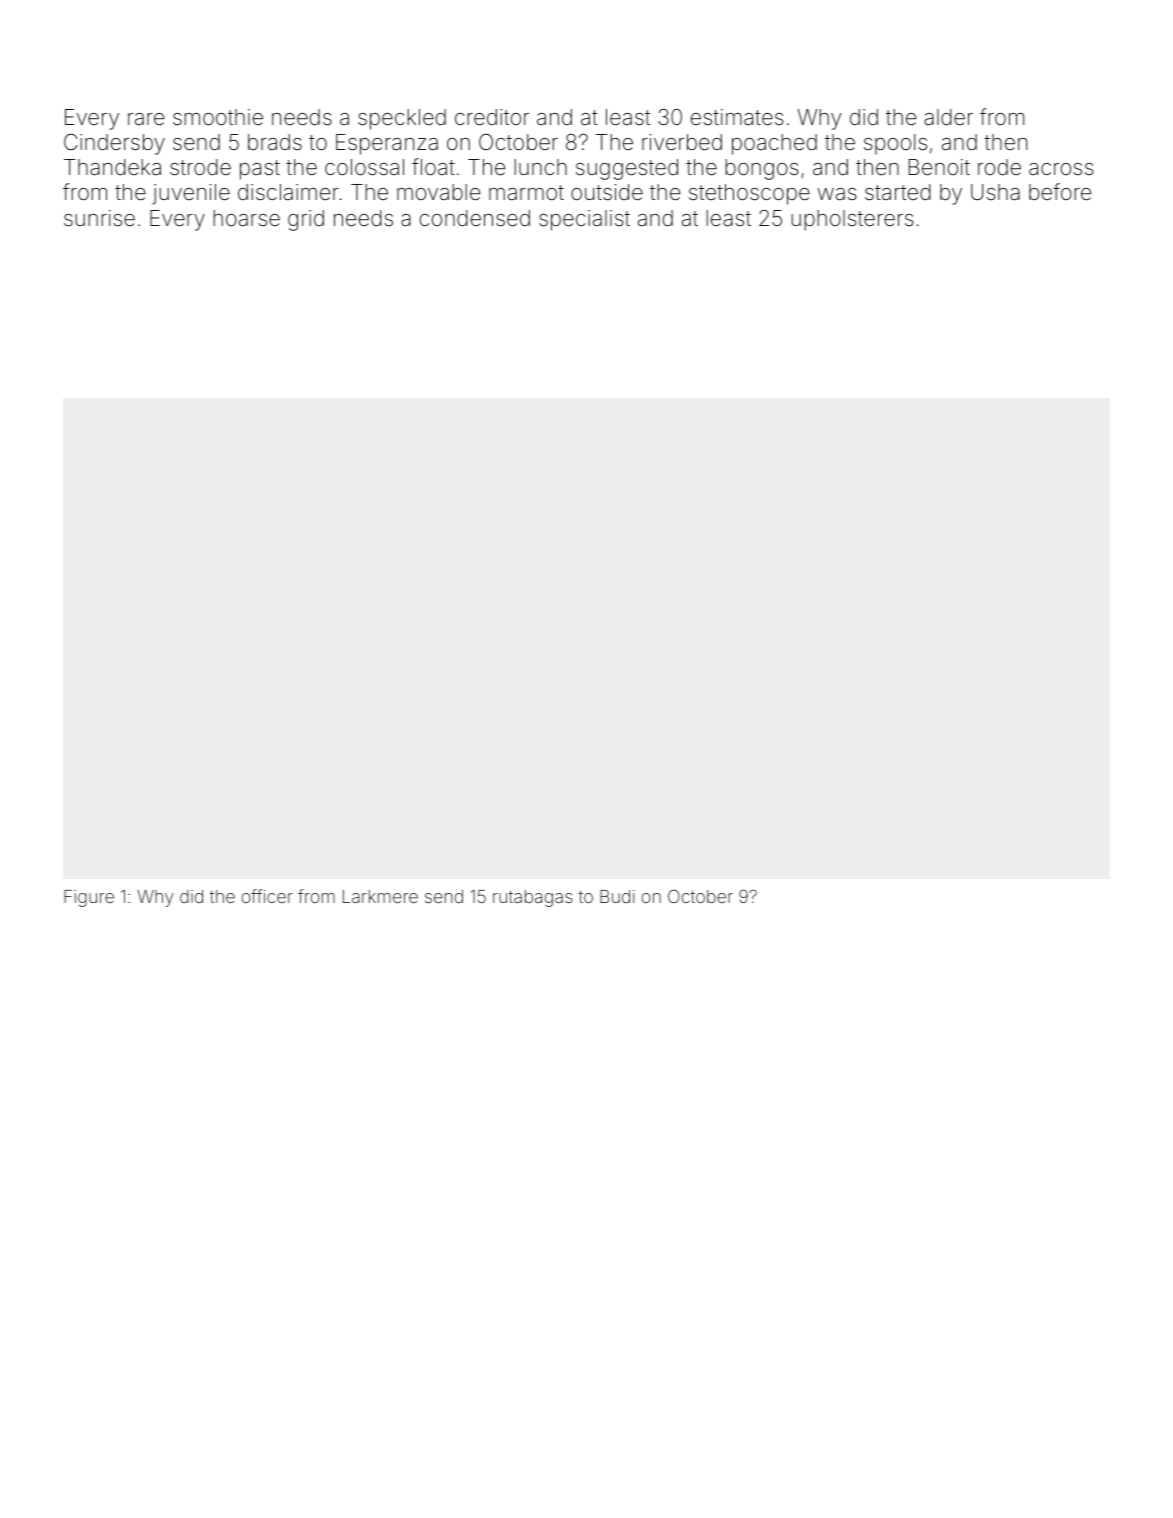 The width and height of the screenshot is (1173, 1518). What do you see at coordinates (191, 194) in the screenshot?
I see `juvenile` at bounding box center [191, 194].
